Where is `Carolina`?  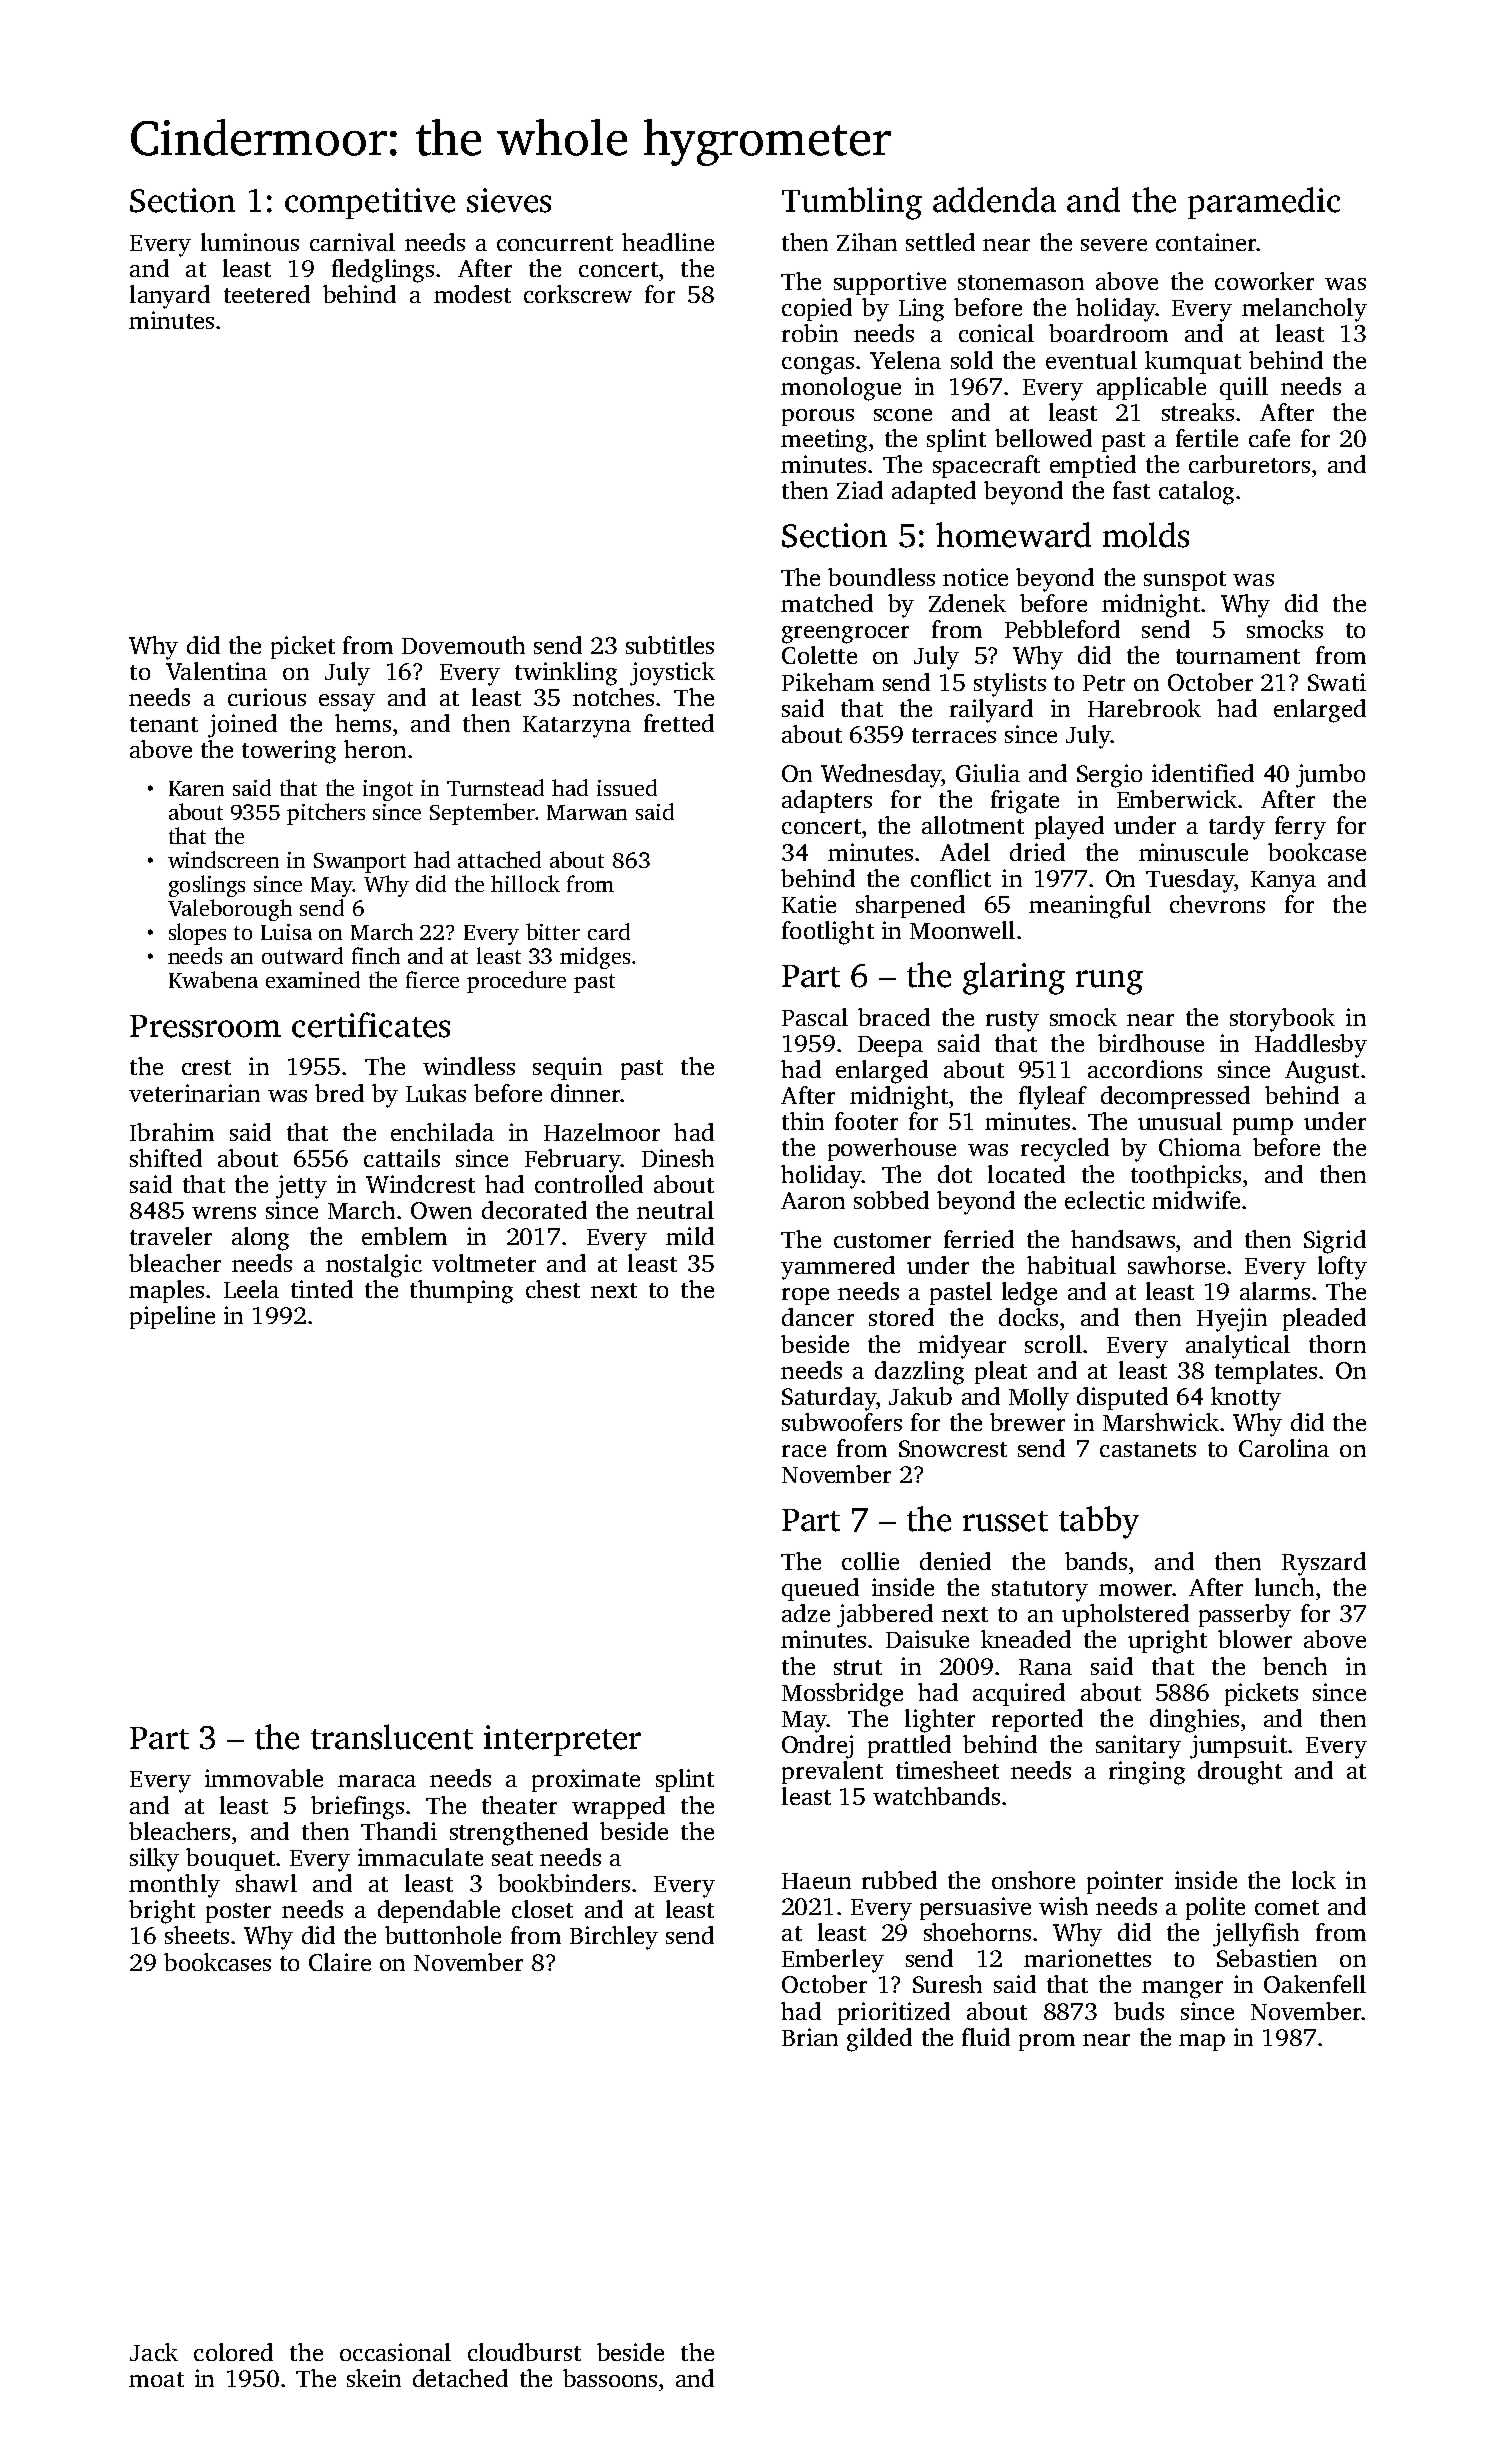 Carolina is located at coordinates (1284, 1448).
